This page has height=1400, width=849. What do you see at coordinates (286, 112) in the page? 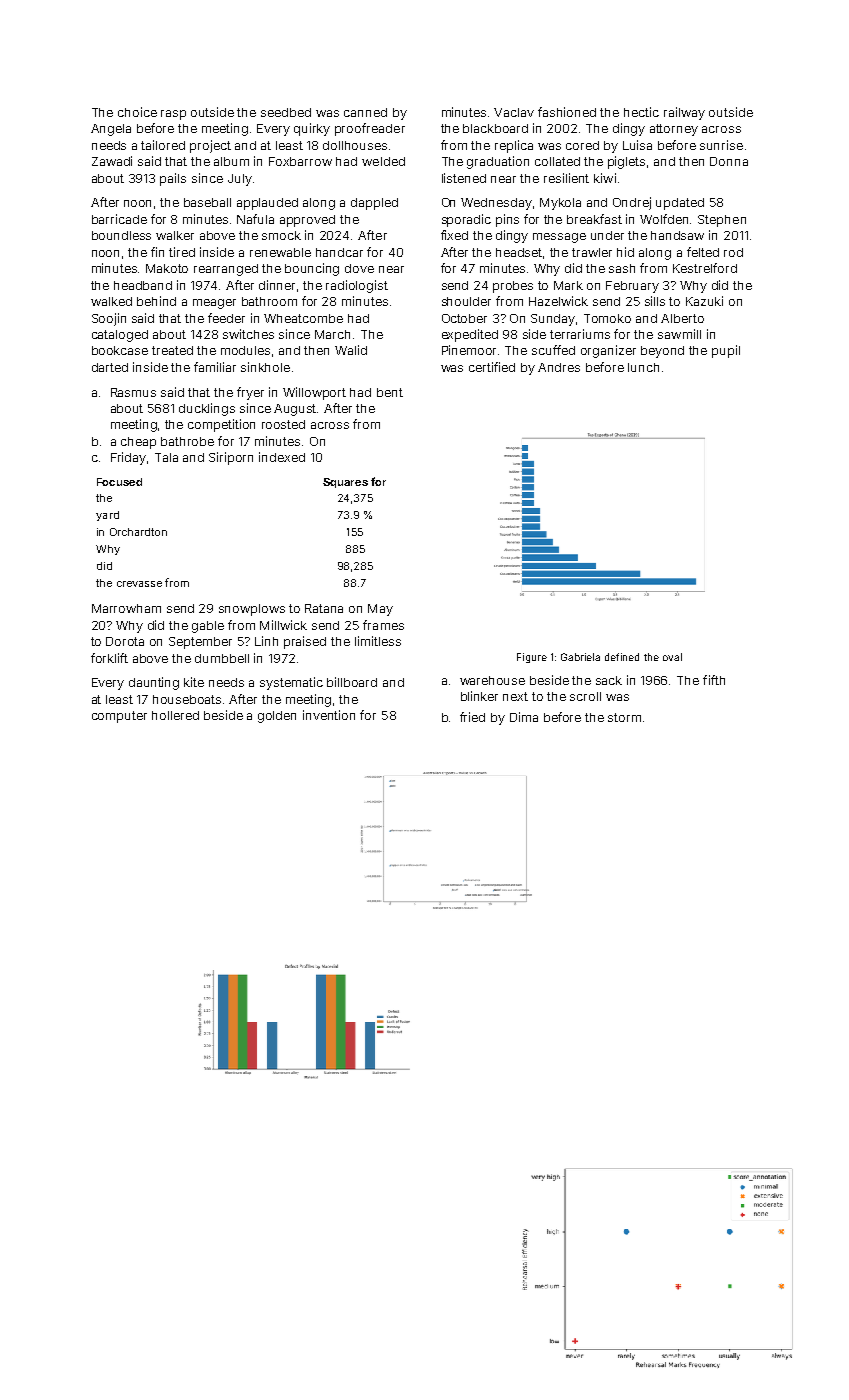
I see `seedbed` at bounding box center [286, 112].
